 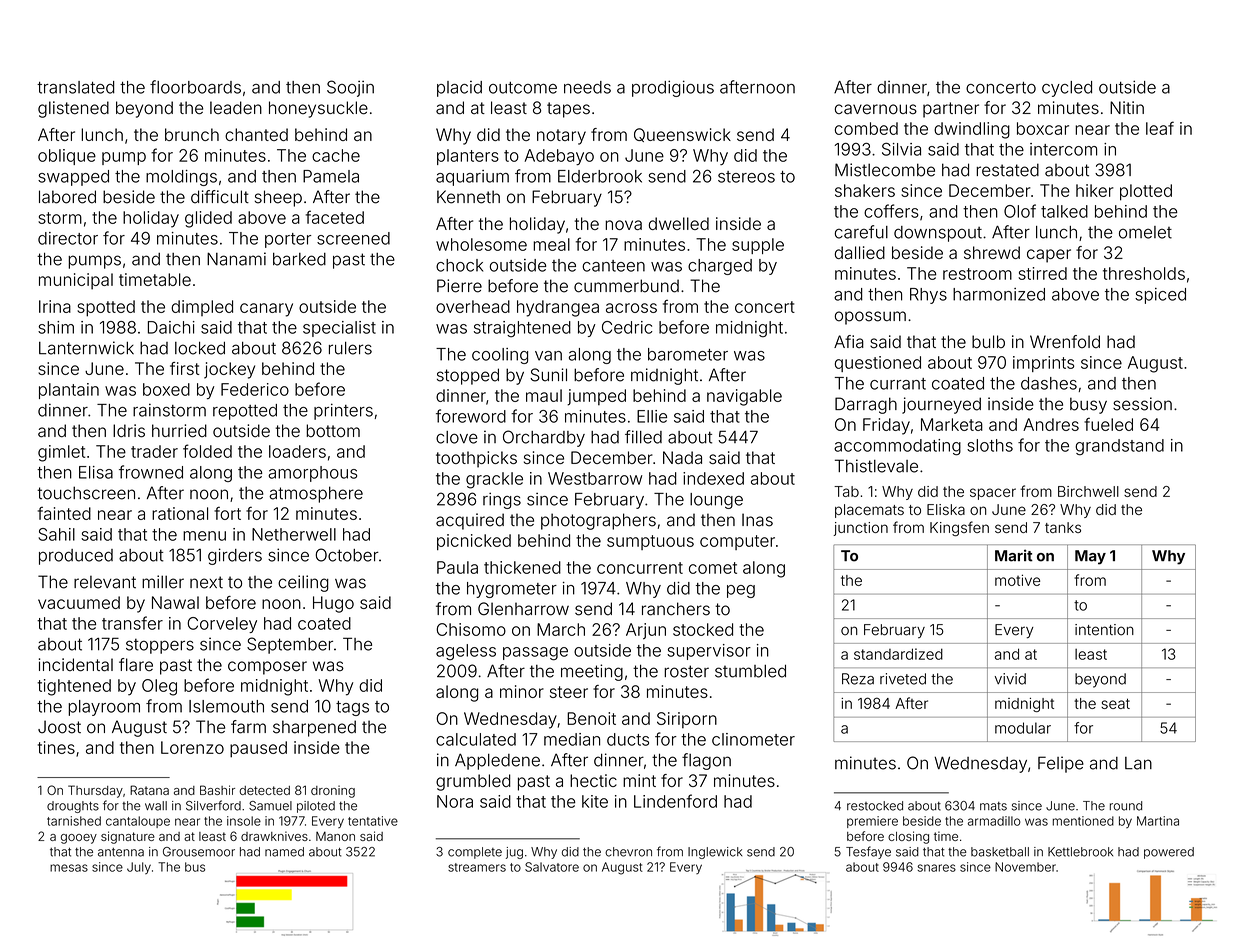 I want to click on oblique, so click(x=67, y=157).
